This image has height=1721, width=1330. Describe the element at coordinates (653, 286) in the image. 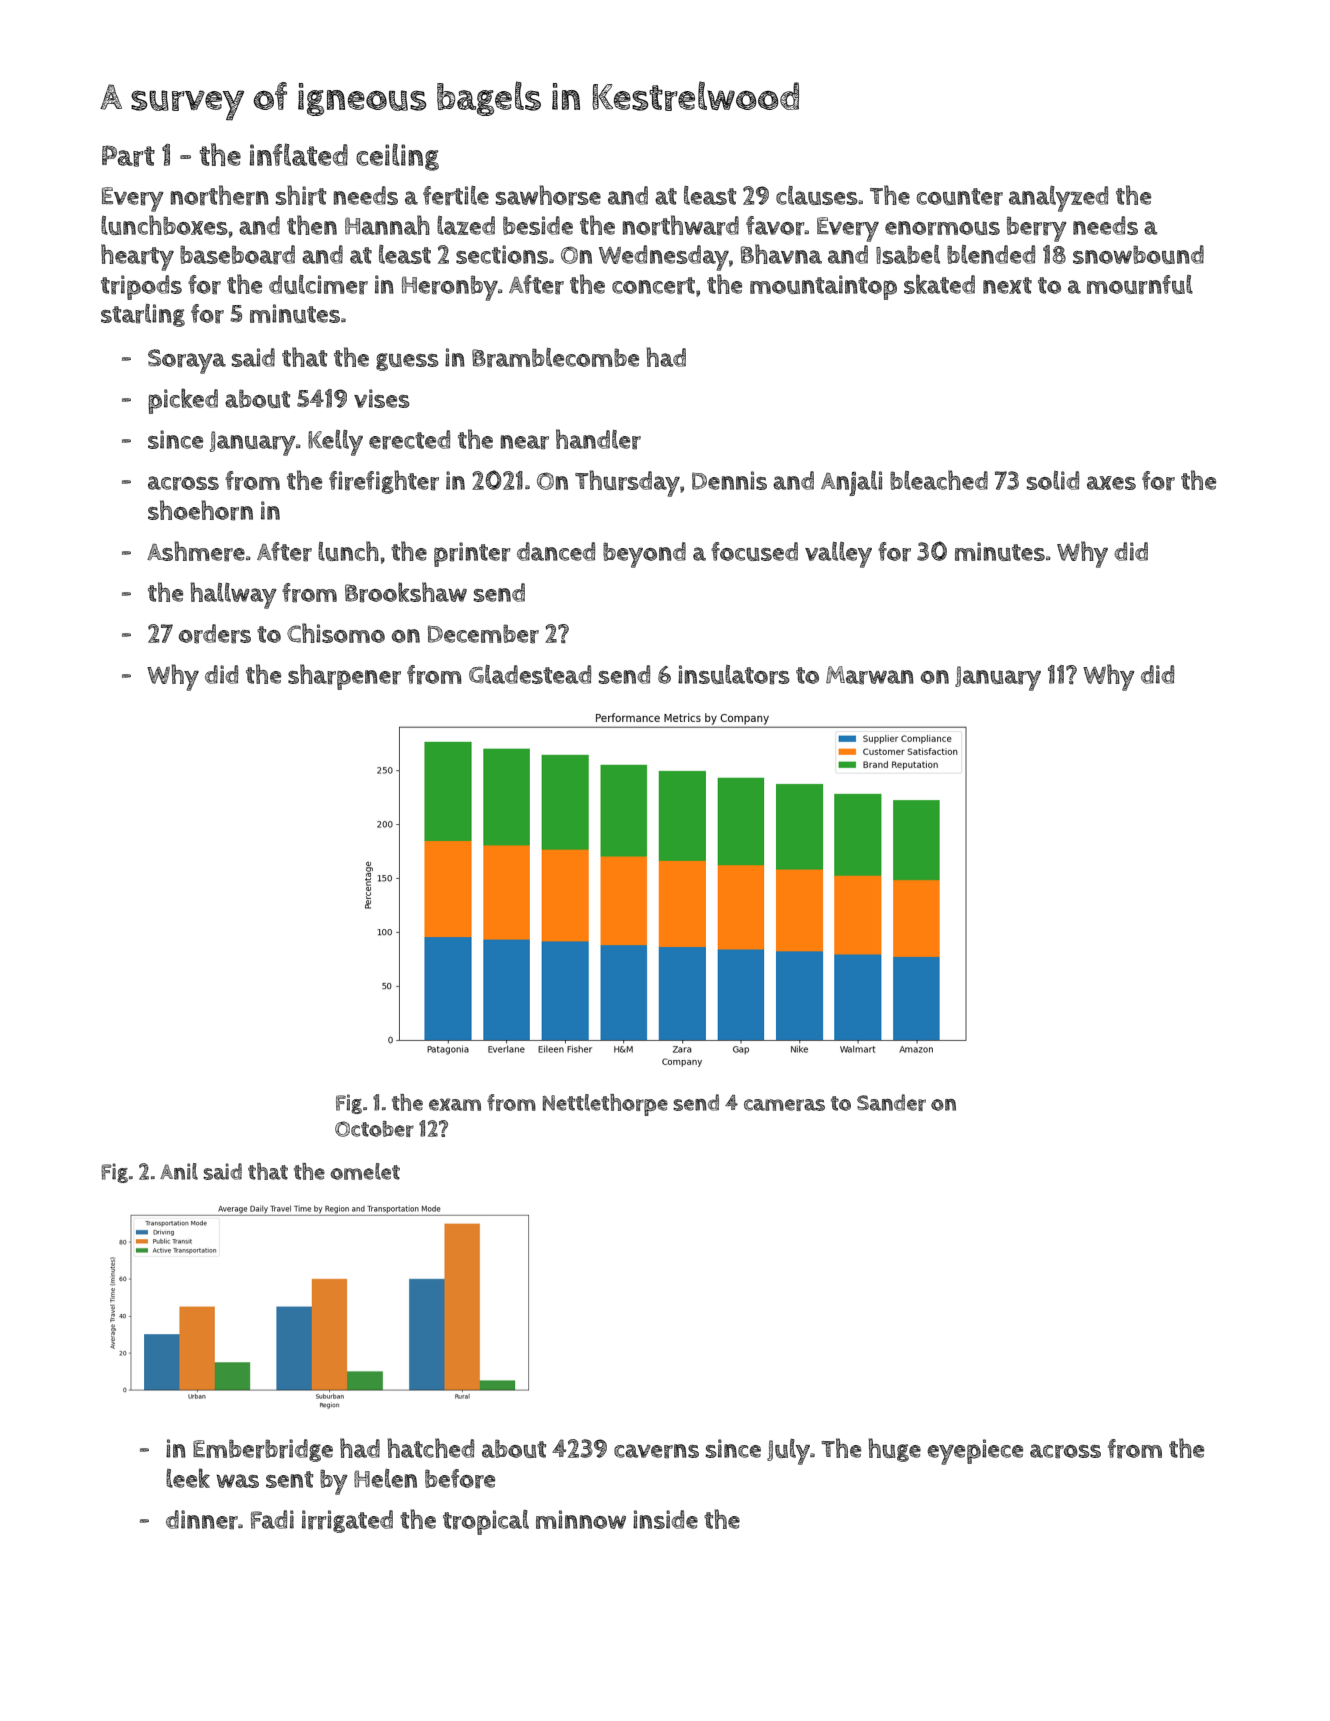

I see `concert` at that location.
